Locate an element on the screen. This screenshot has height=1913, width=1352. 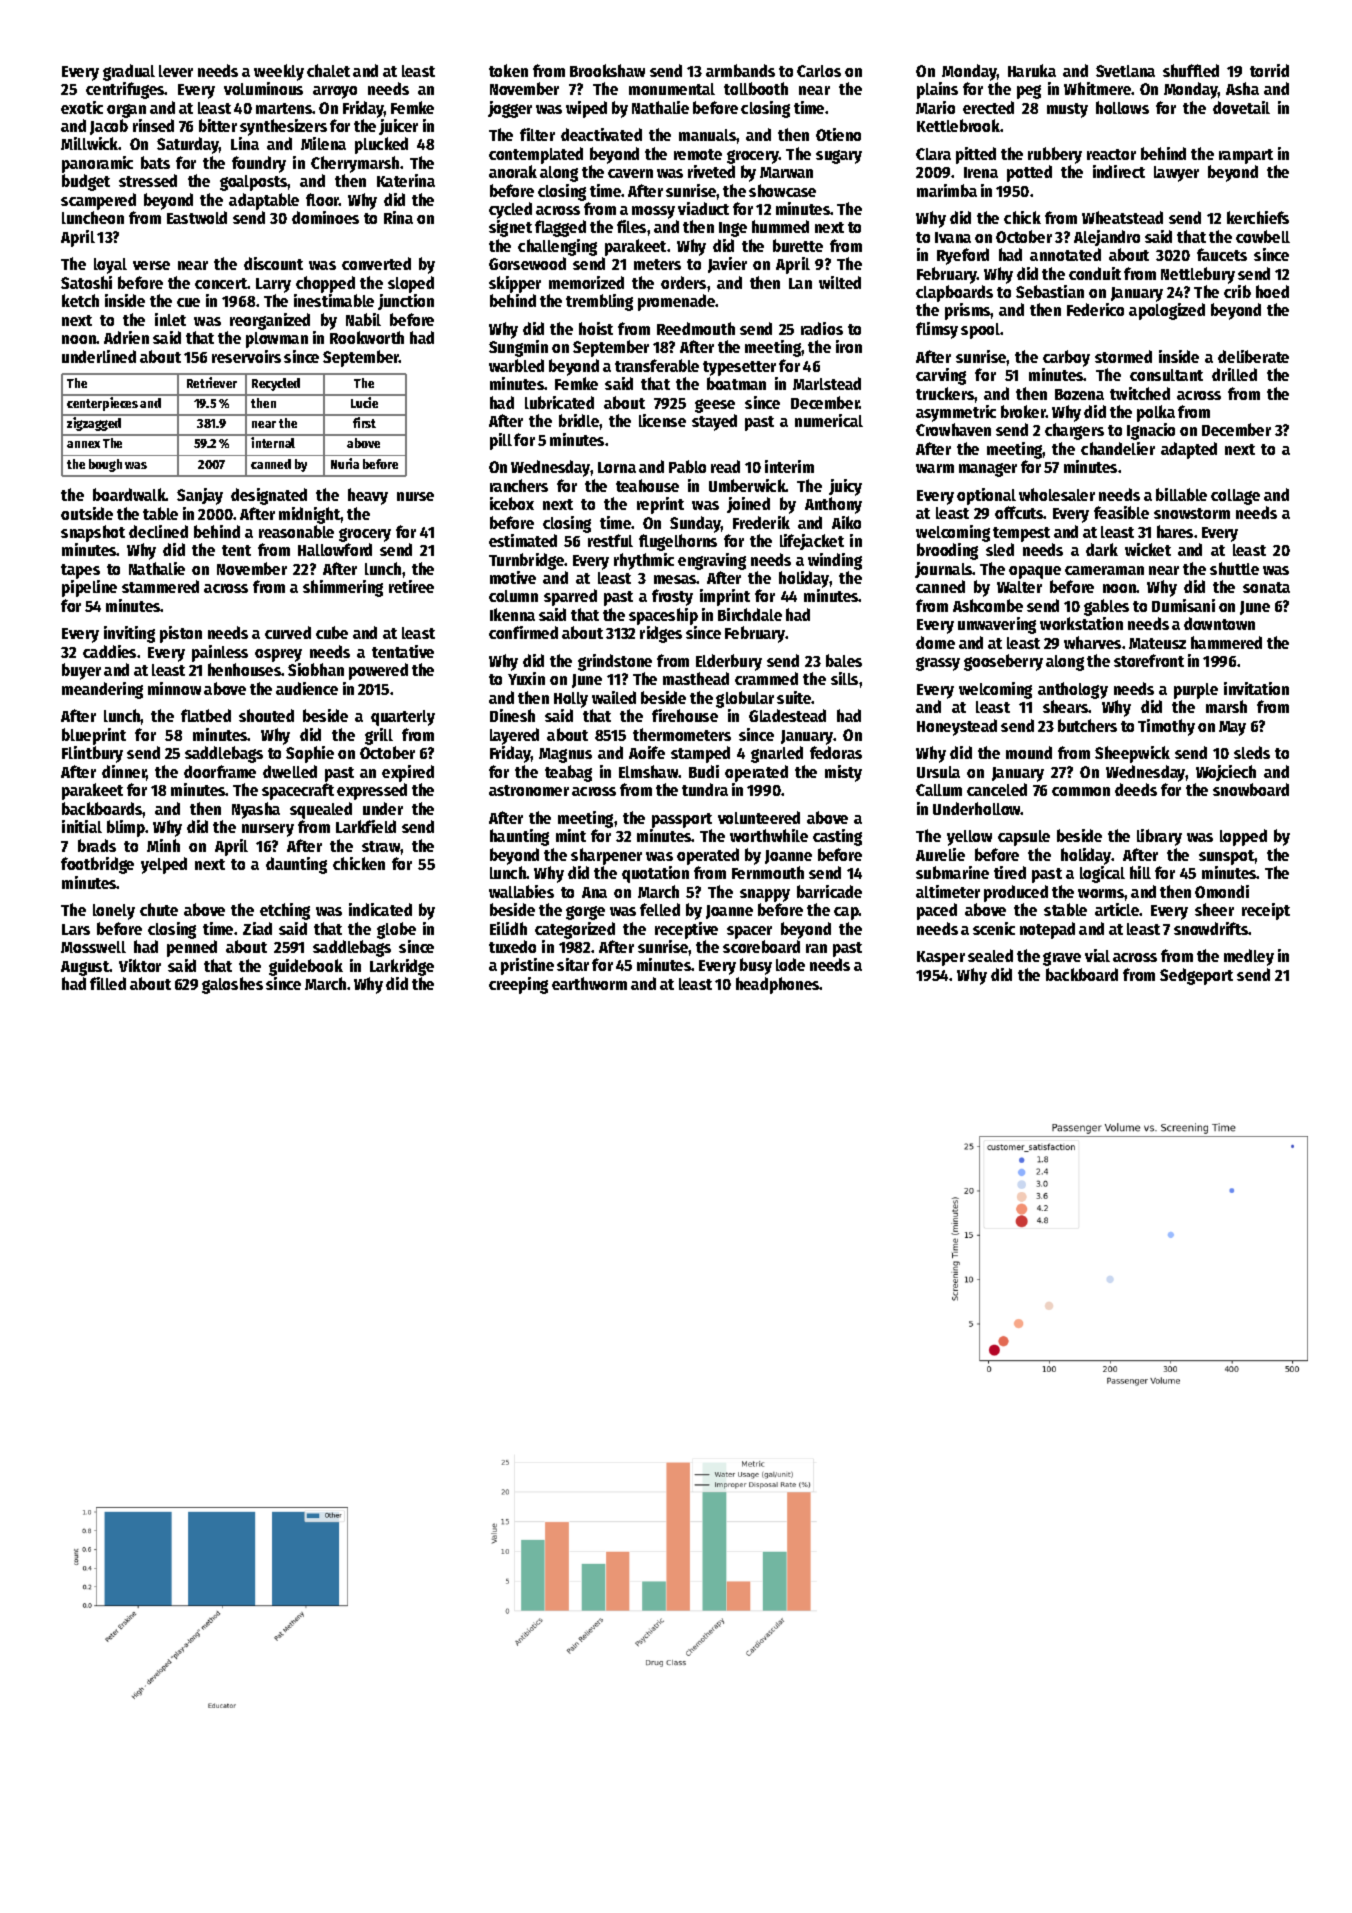
hares is located at coordinates (1175, 531).
